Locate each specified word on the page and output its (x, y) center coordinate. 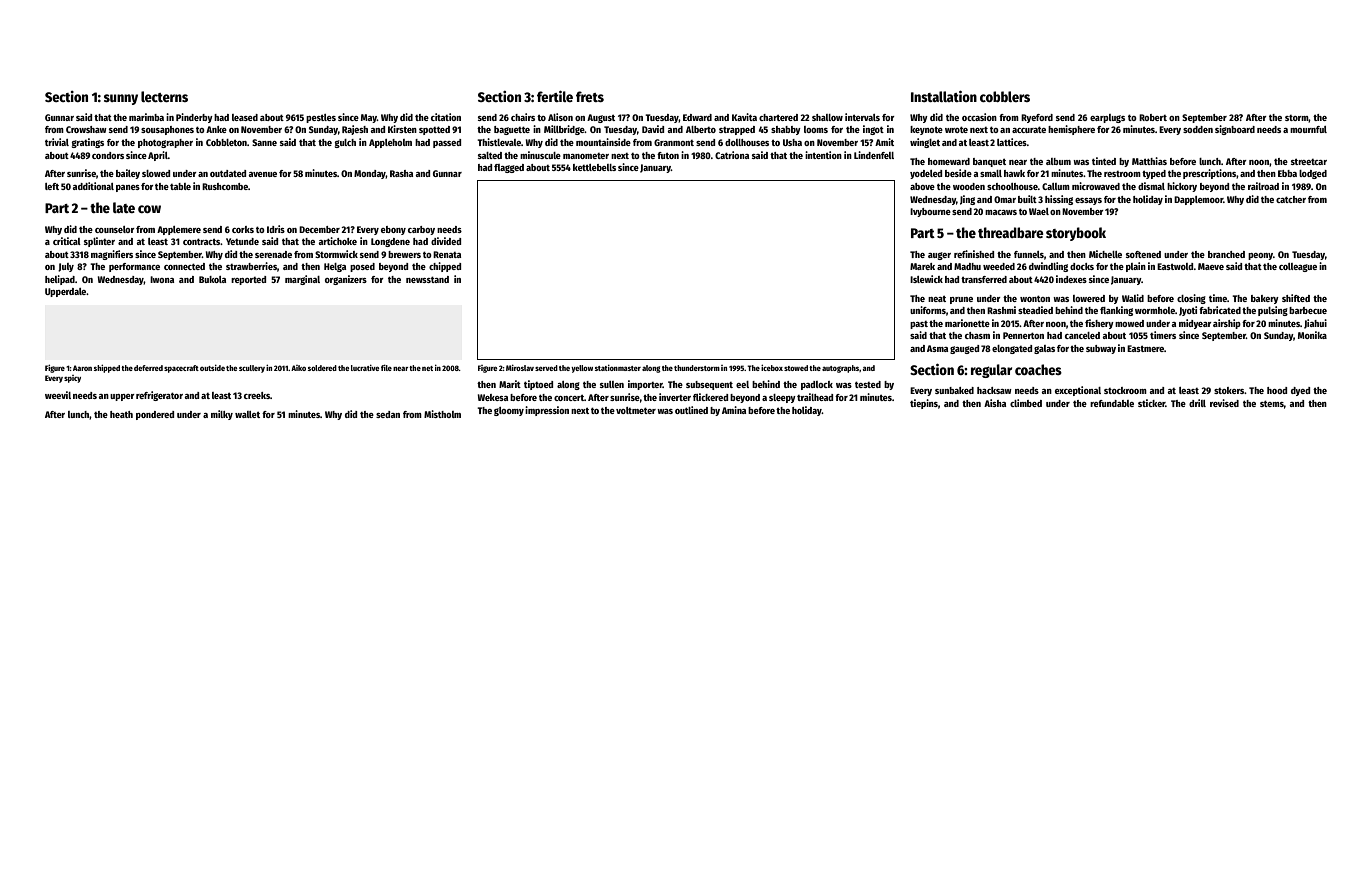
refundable (1112, 403)
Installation (944, 96)
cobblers (1005, 96)
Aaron (82, 368)
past (919, 325)
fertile (555, 96)
